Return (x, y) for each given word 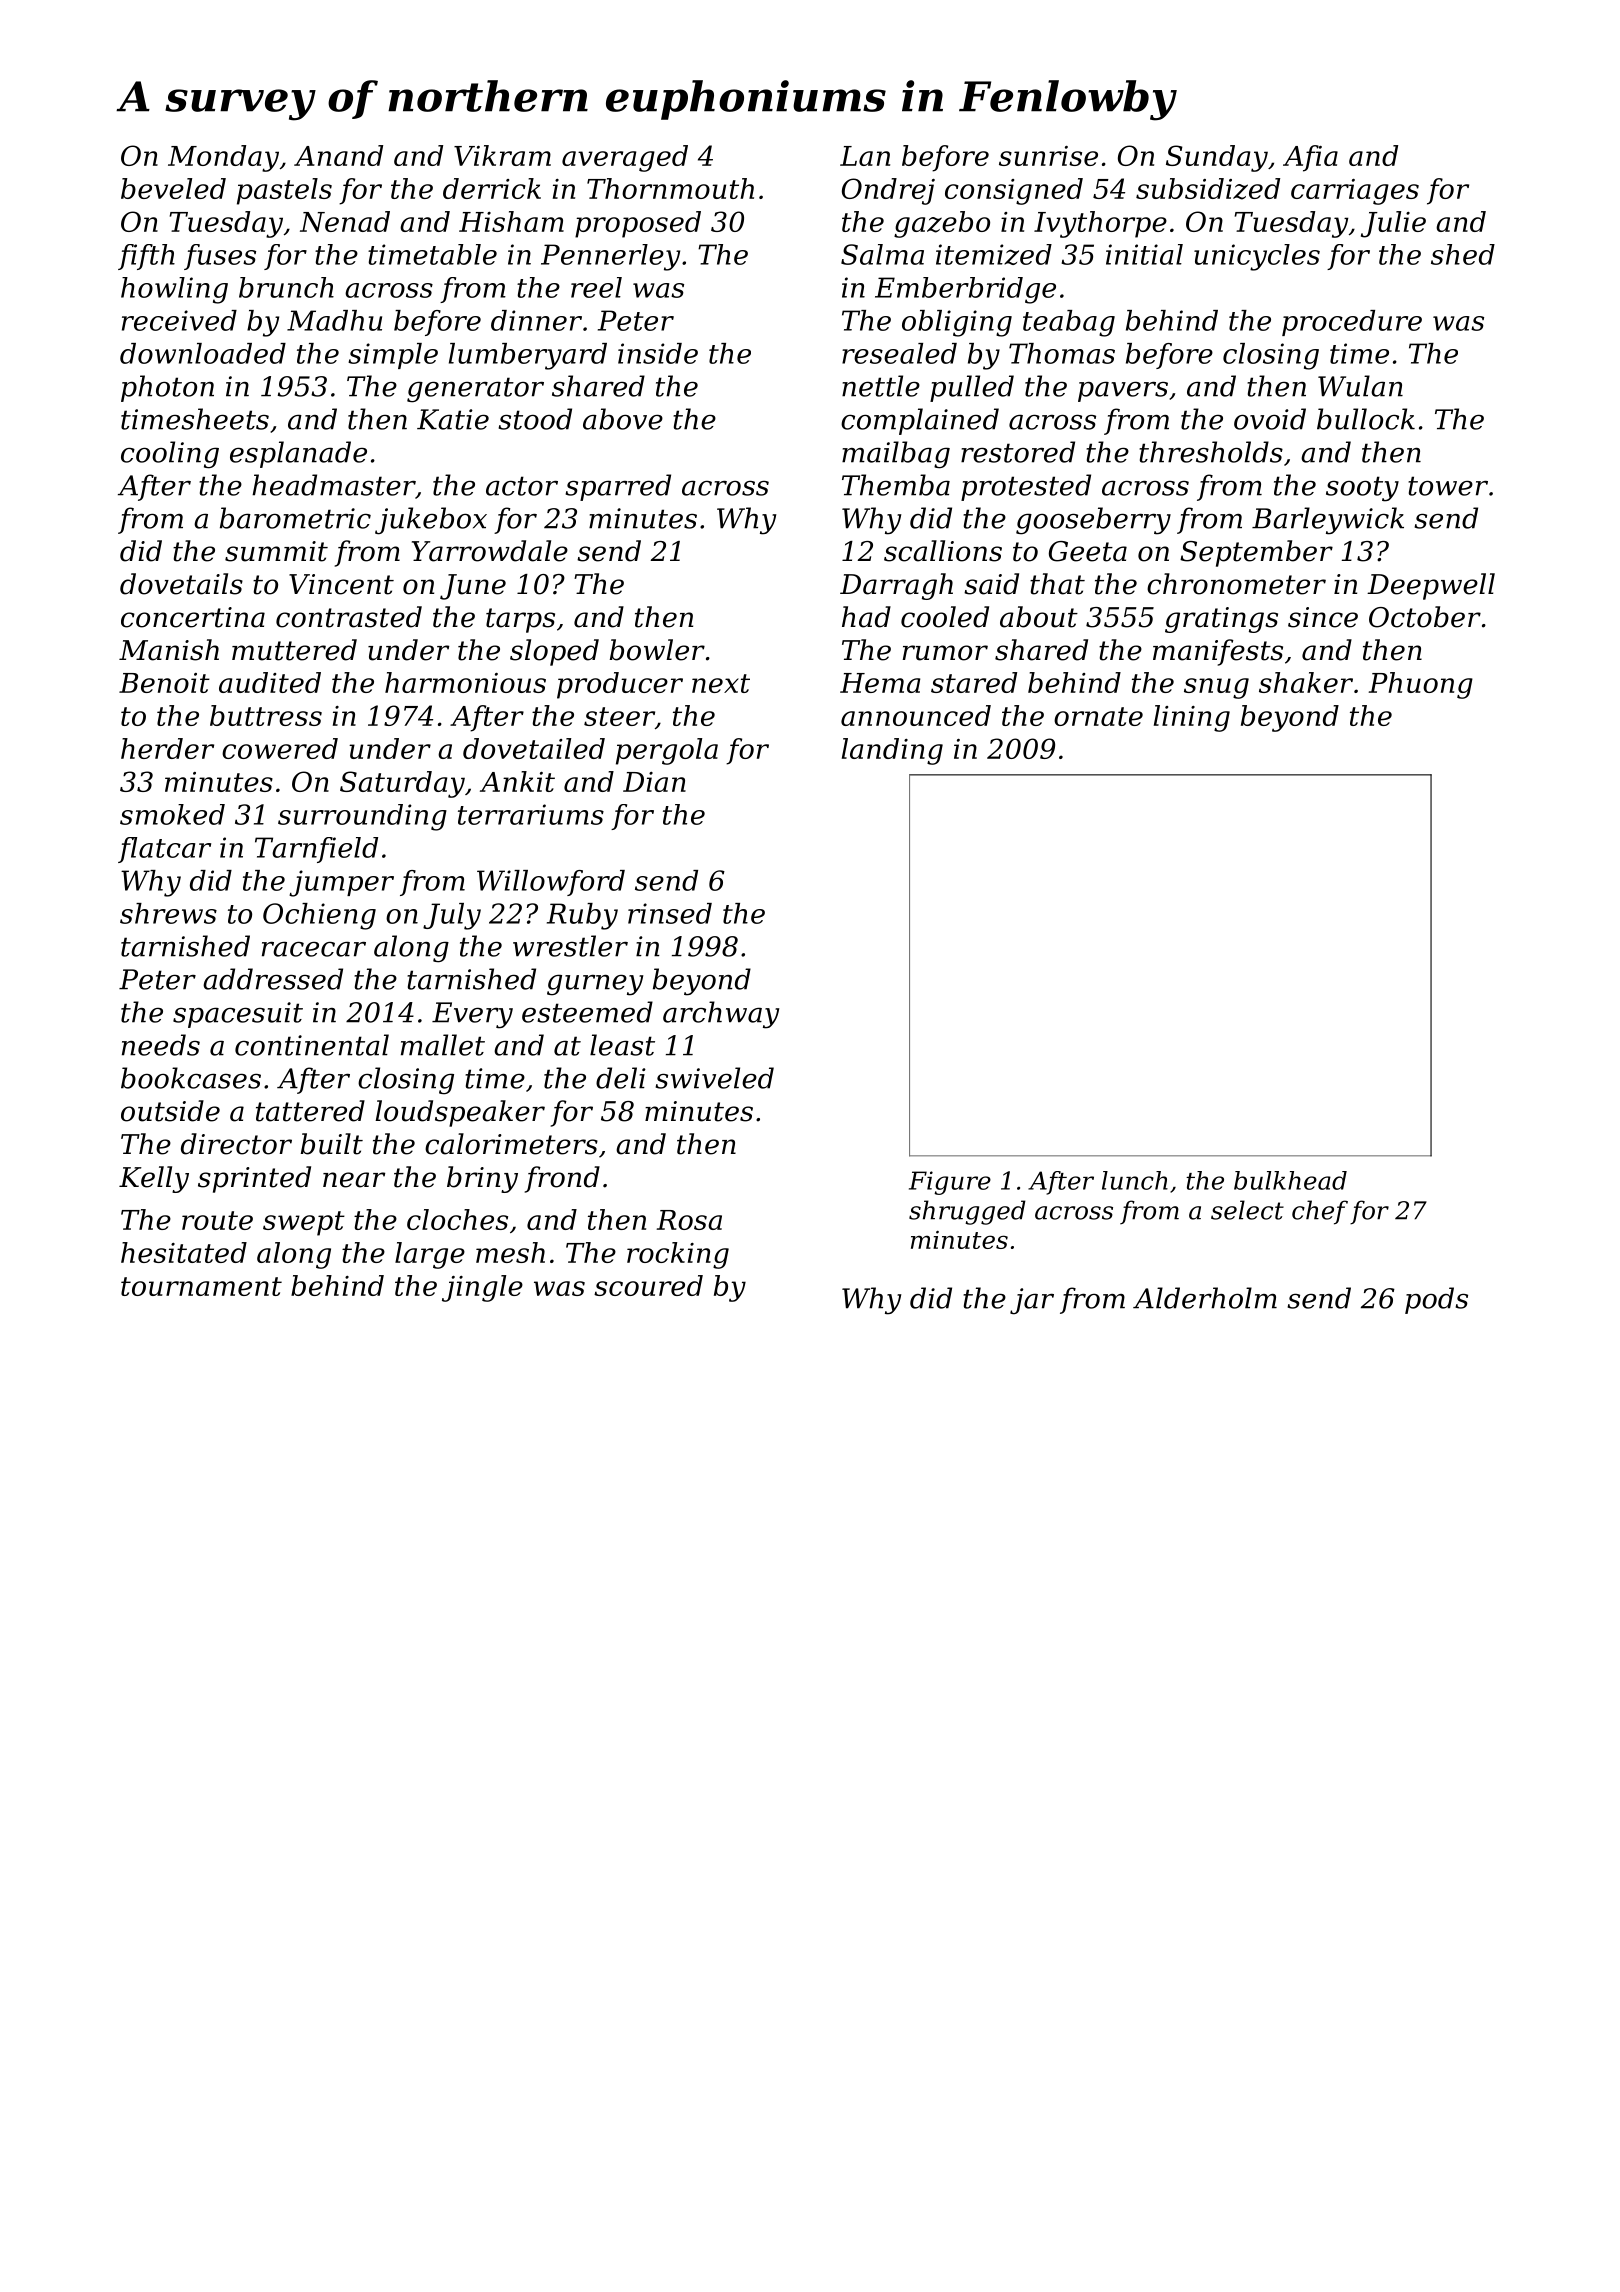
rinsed (670, 913)
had (866, 617)
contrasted (349, 617)
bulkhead (1290, 1180)
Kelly (154, 1179)
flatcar (164, 850)
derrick (492, 188)
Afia (1310, 158)
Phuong (1420, 685)
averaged (625, 158)
